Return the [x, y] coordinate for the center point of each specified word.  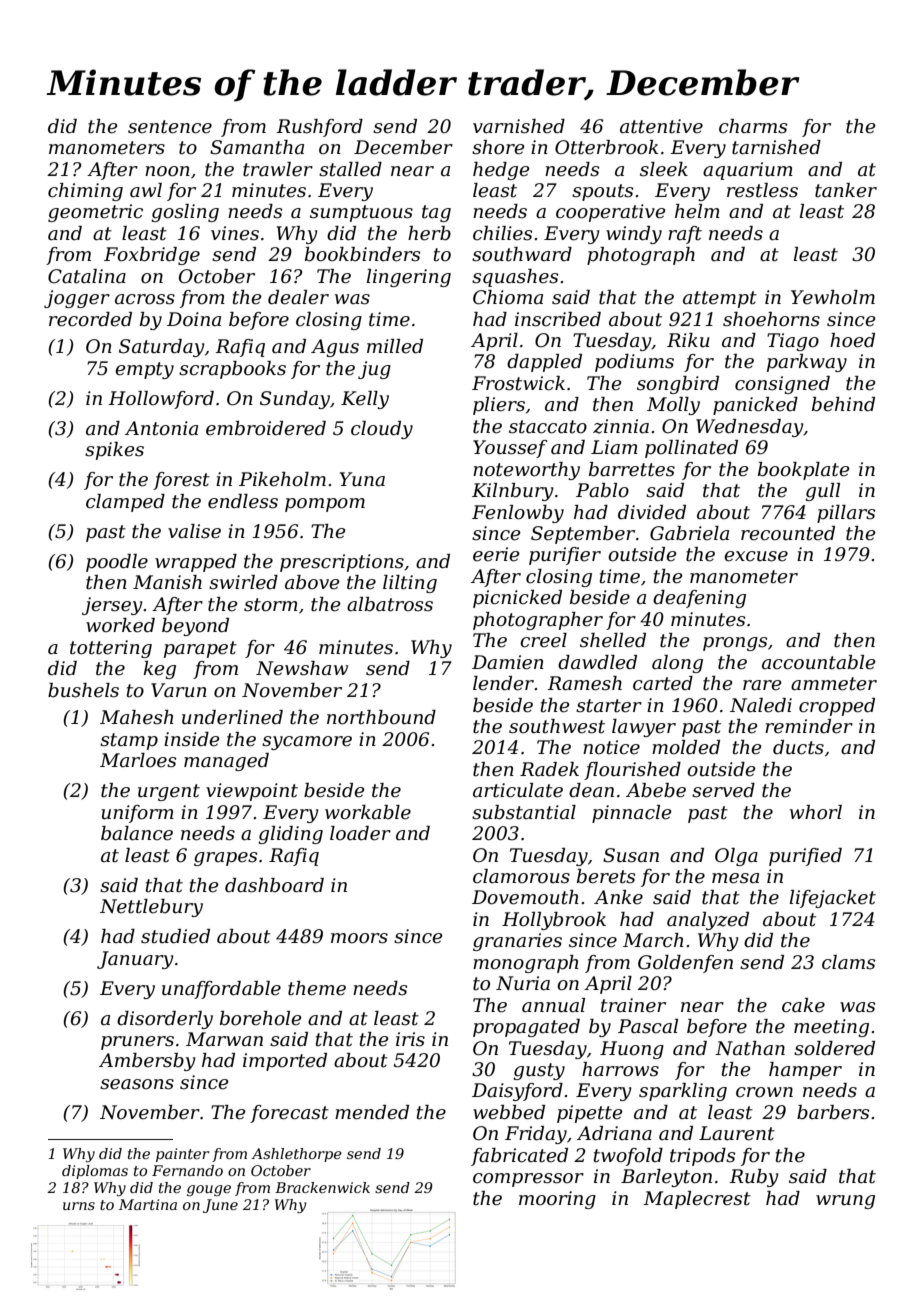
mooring [557, 1200]
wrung [845, 1202]
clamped [125, 503]
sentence [170, 127]
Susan [631, 855]
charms [753, 126]
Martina [148, 1204]
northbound [381, 717]
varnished [519, 126]
